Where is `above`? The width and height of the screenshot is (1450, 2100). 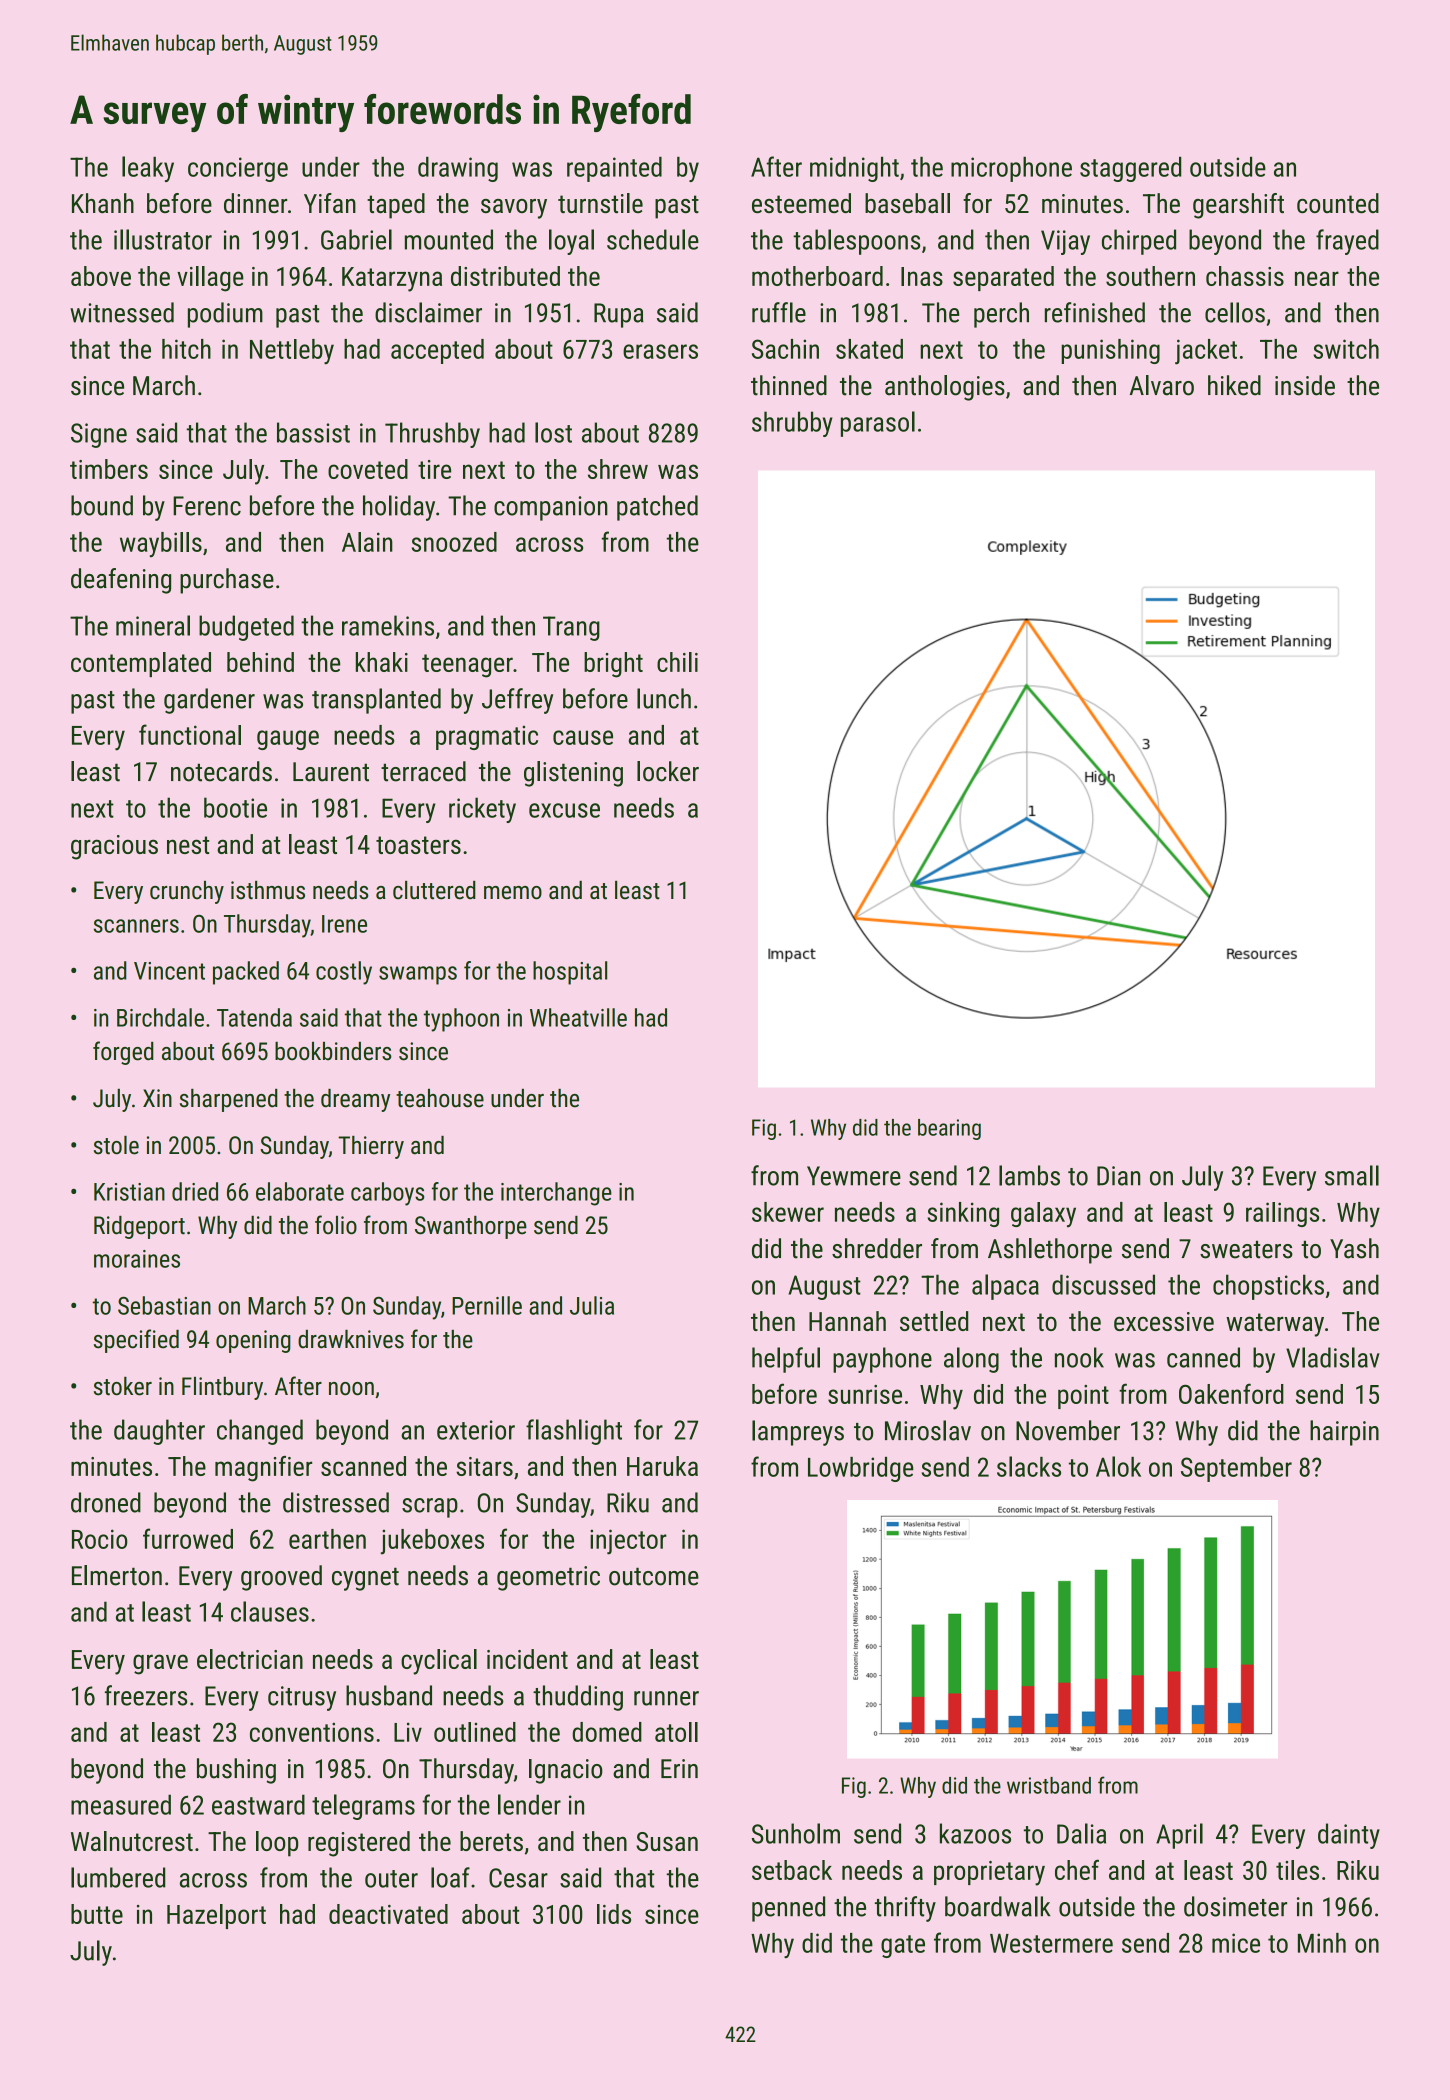 above is located at coordinates (101, 276).
